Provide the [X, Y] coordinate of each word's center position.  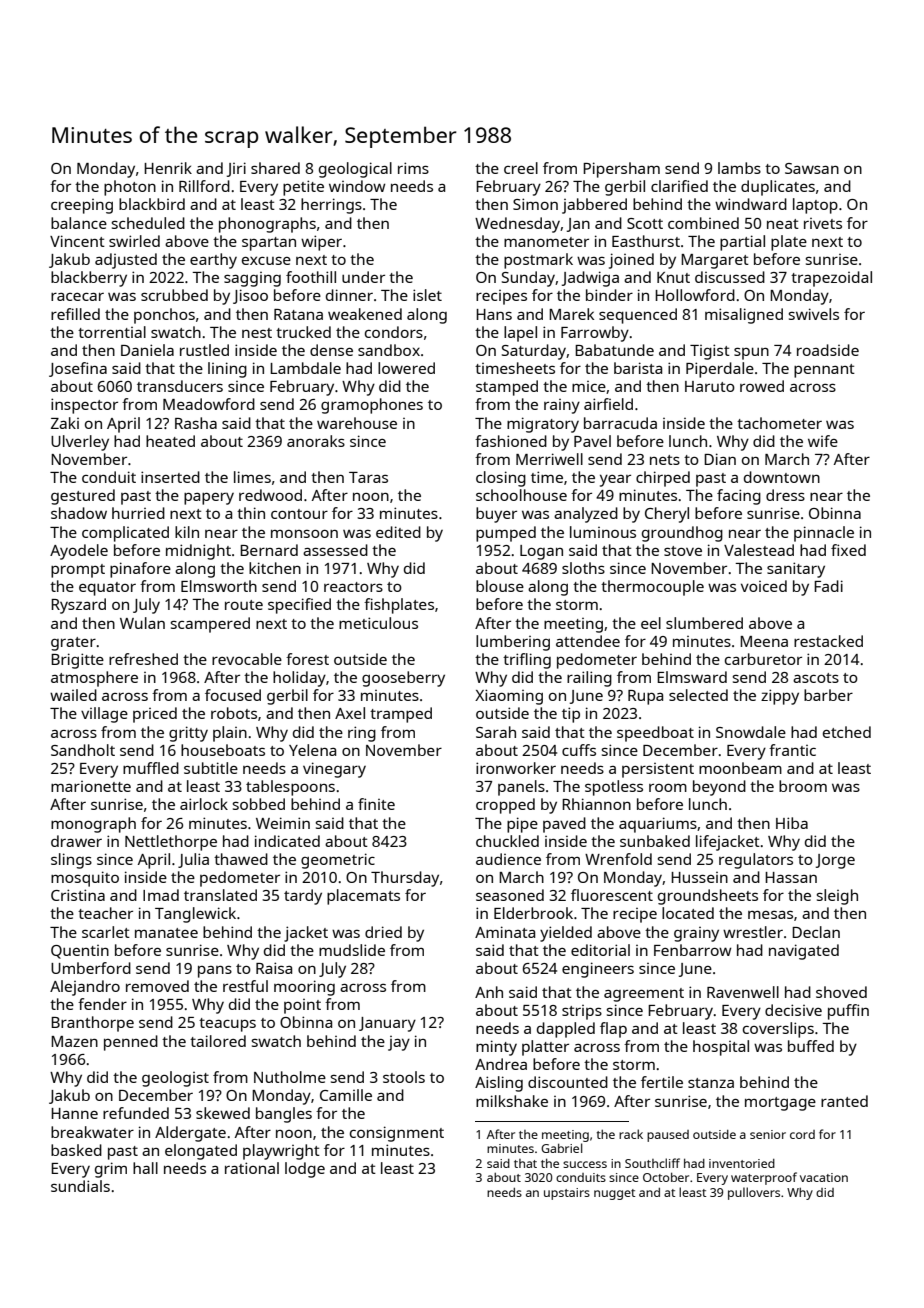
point [302, 1006]
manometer [546, 242]
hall [145, 1168]
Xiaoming [509, 697]
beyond [719, 788]
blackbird [152, 204]
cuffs [579, 750]
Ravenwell [743, 992]
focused [233, 695]
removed [157, 986]
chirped [663, 479]
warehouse [357, 423]
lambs [739, 168]
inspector [84, 406]
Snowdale [751, 732]
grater [73, 644]
